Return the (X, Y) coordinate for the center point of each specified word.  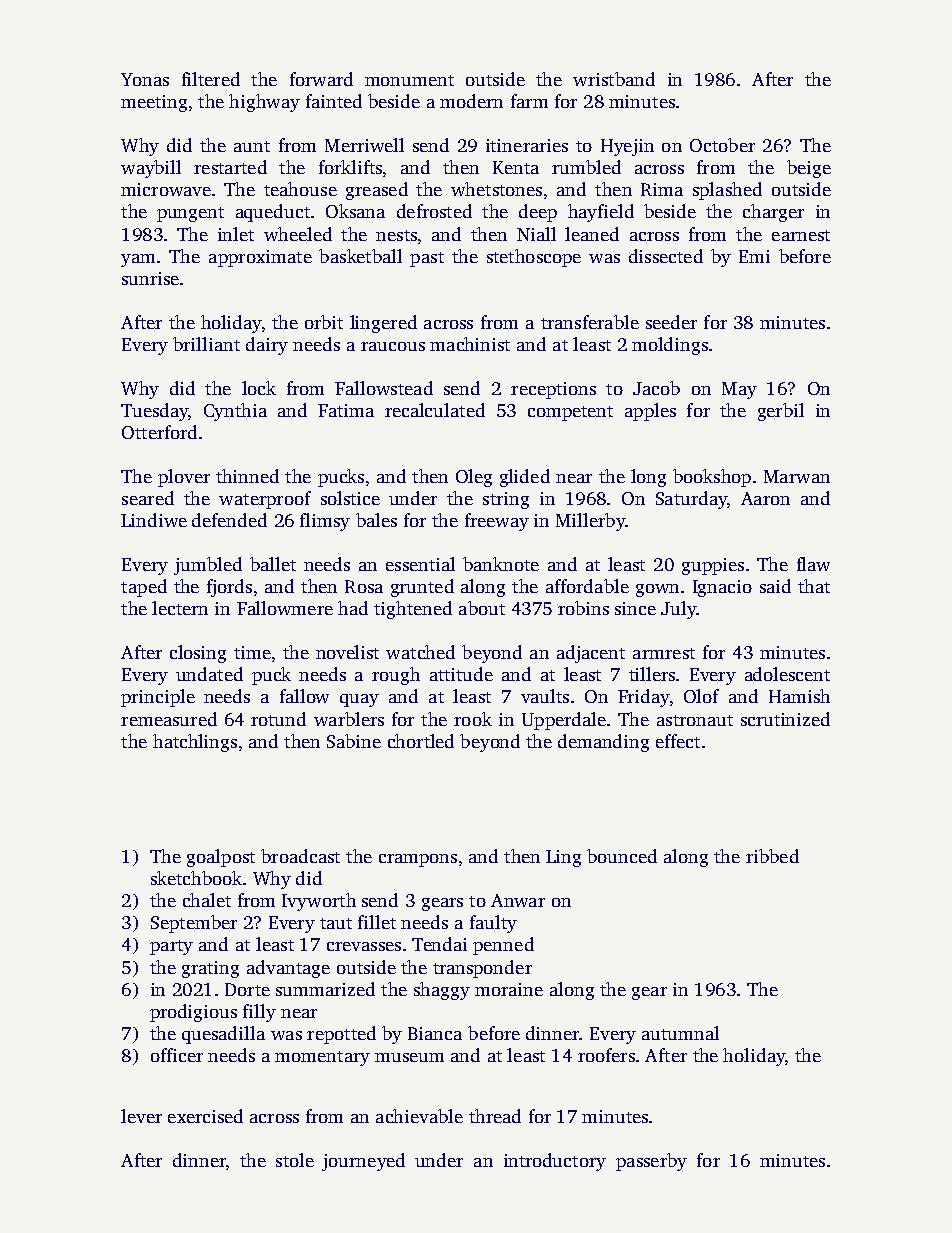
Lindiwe (154, 520)
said (775, 586)
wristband (614, 79)
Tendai (439, 944)
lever (141, 1116)
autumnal (680, 1033)
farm (529, 101)
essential (420, 564)
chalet (207, 900)
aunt (252, 146)
